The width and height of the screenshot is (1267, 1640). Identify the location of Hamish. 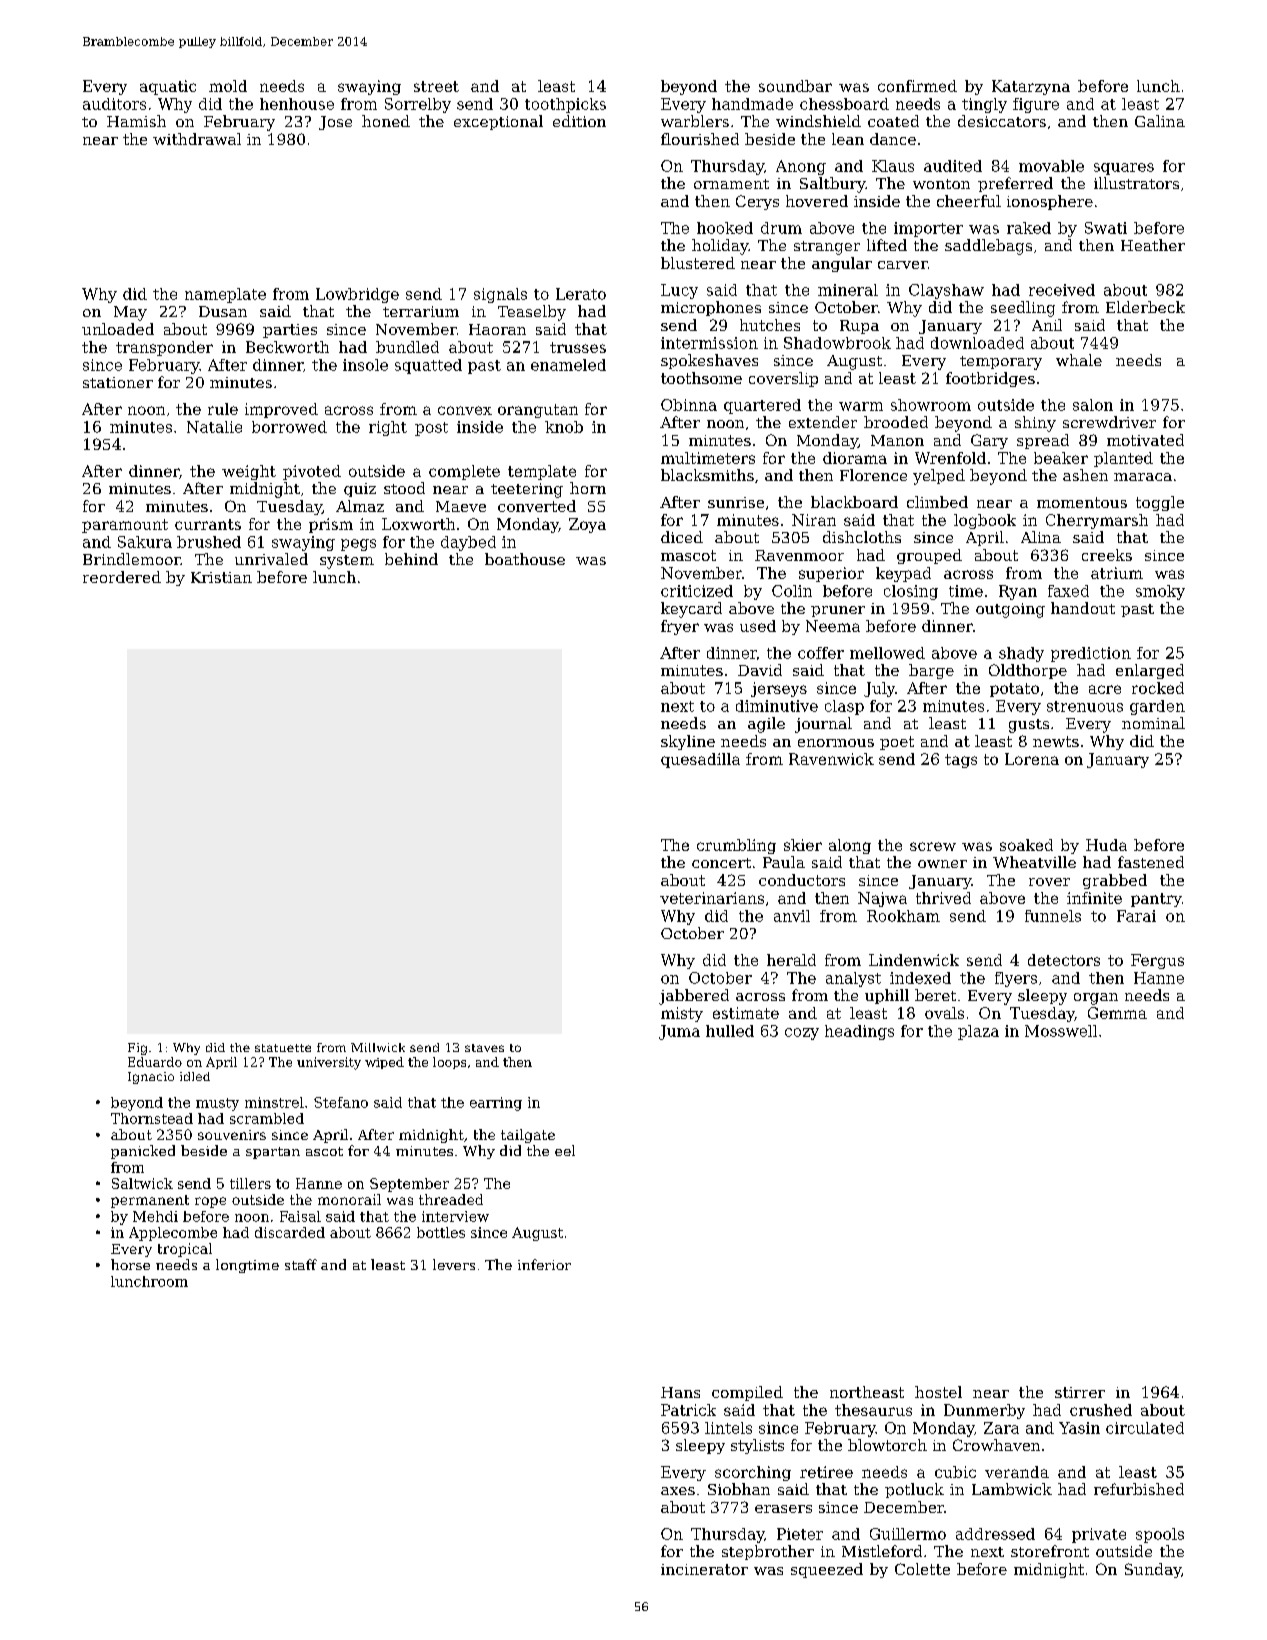
(136, 121).
